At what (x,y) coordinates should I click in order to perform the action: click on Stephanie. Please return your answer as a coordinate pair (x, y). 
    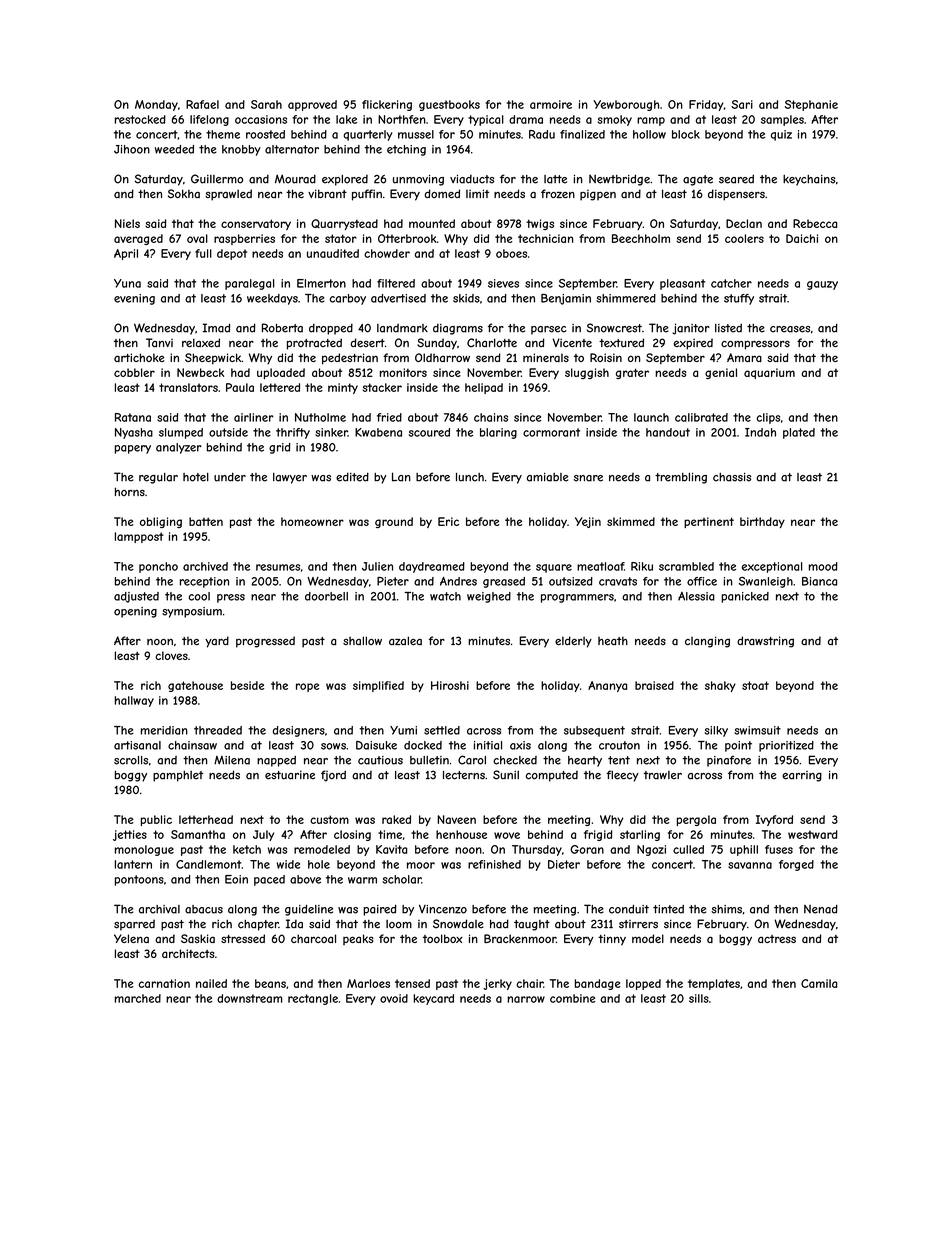
    Looking at the image, I should click on (811, 105).
